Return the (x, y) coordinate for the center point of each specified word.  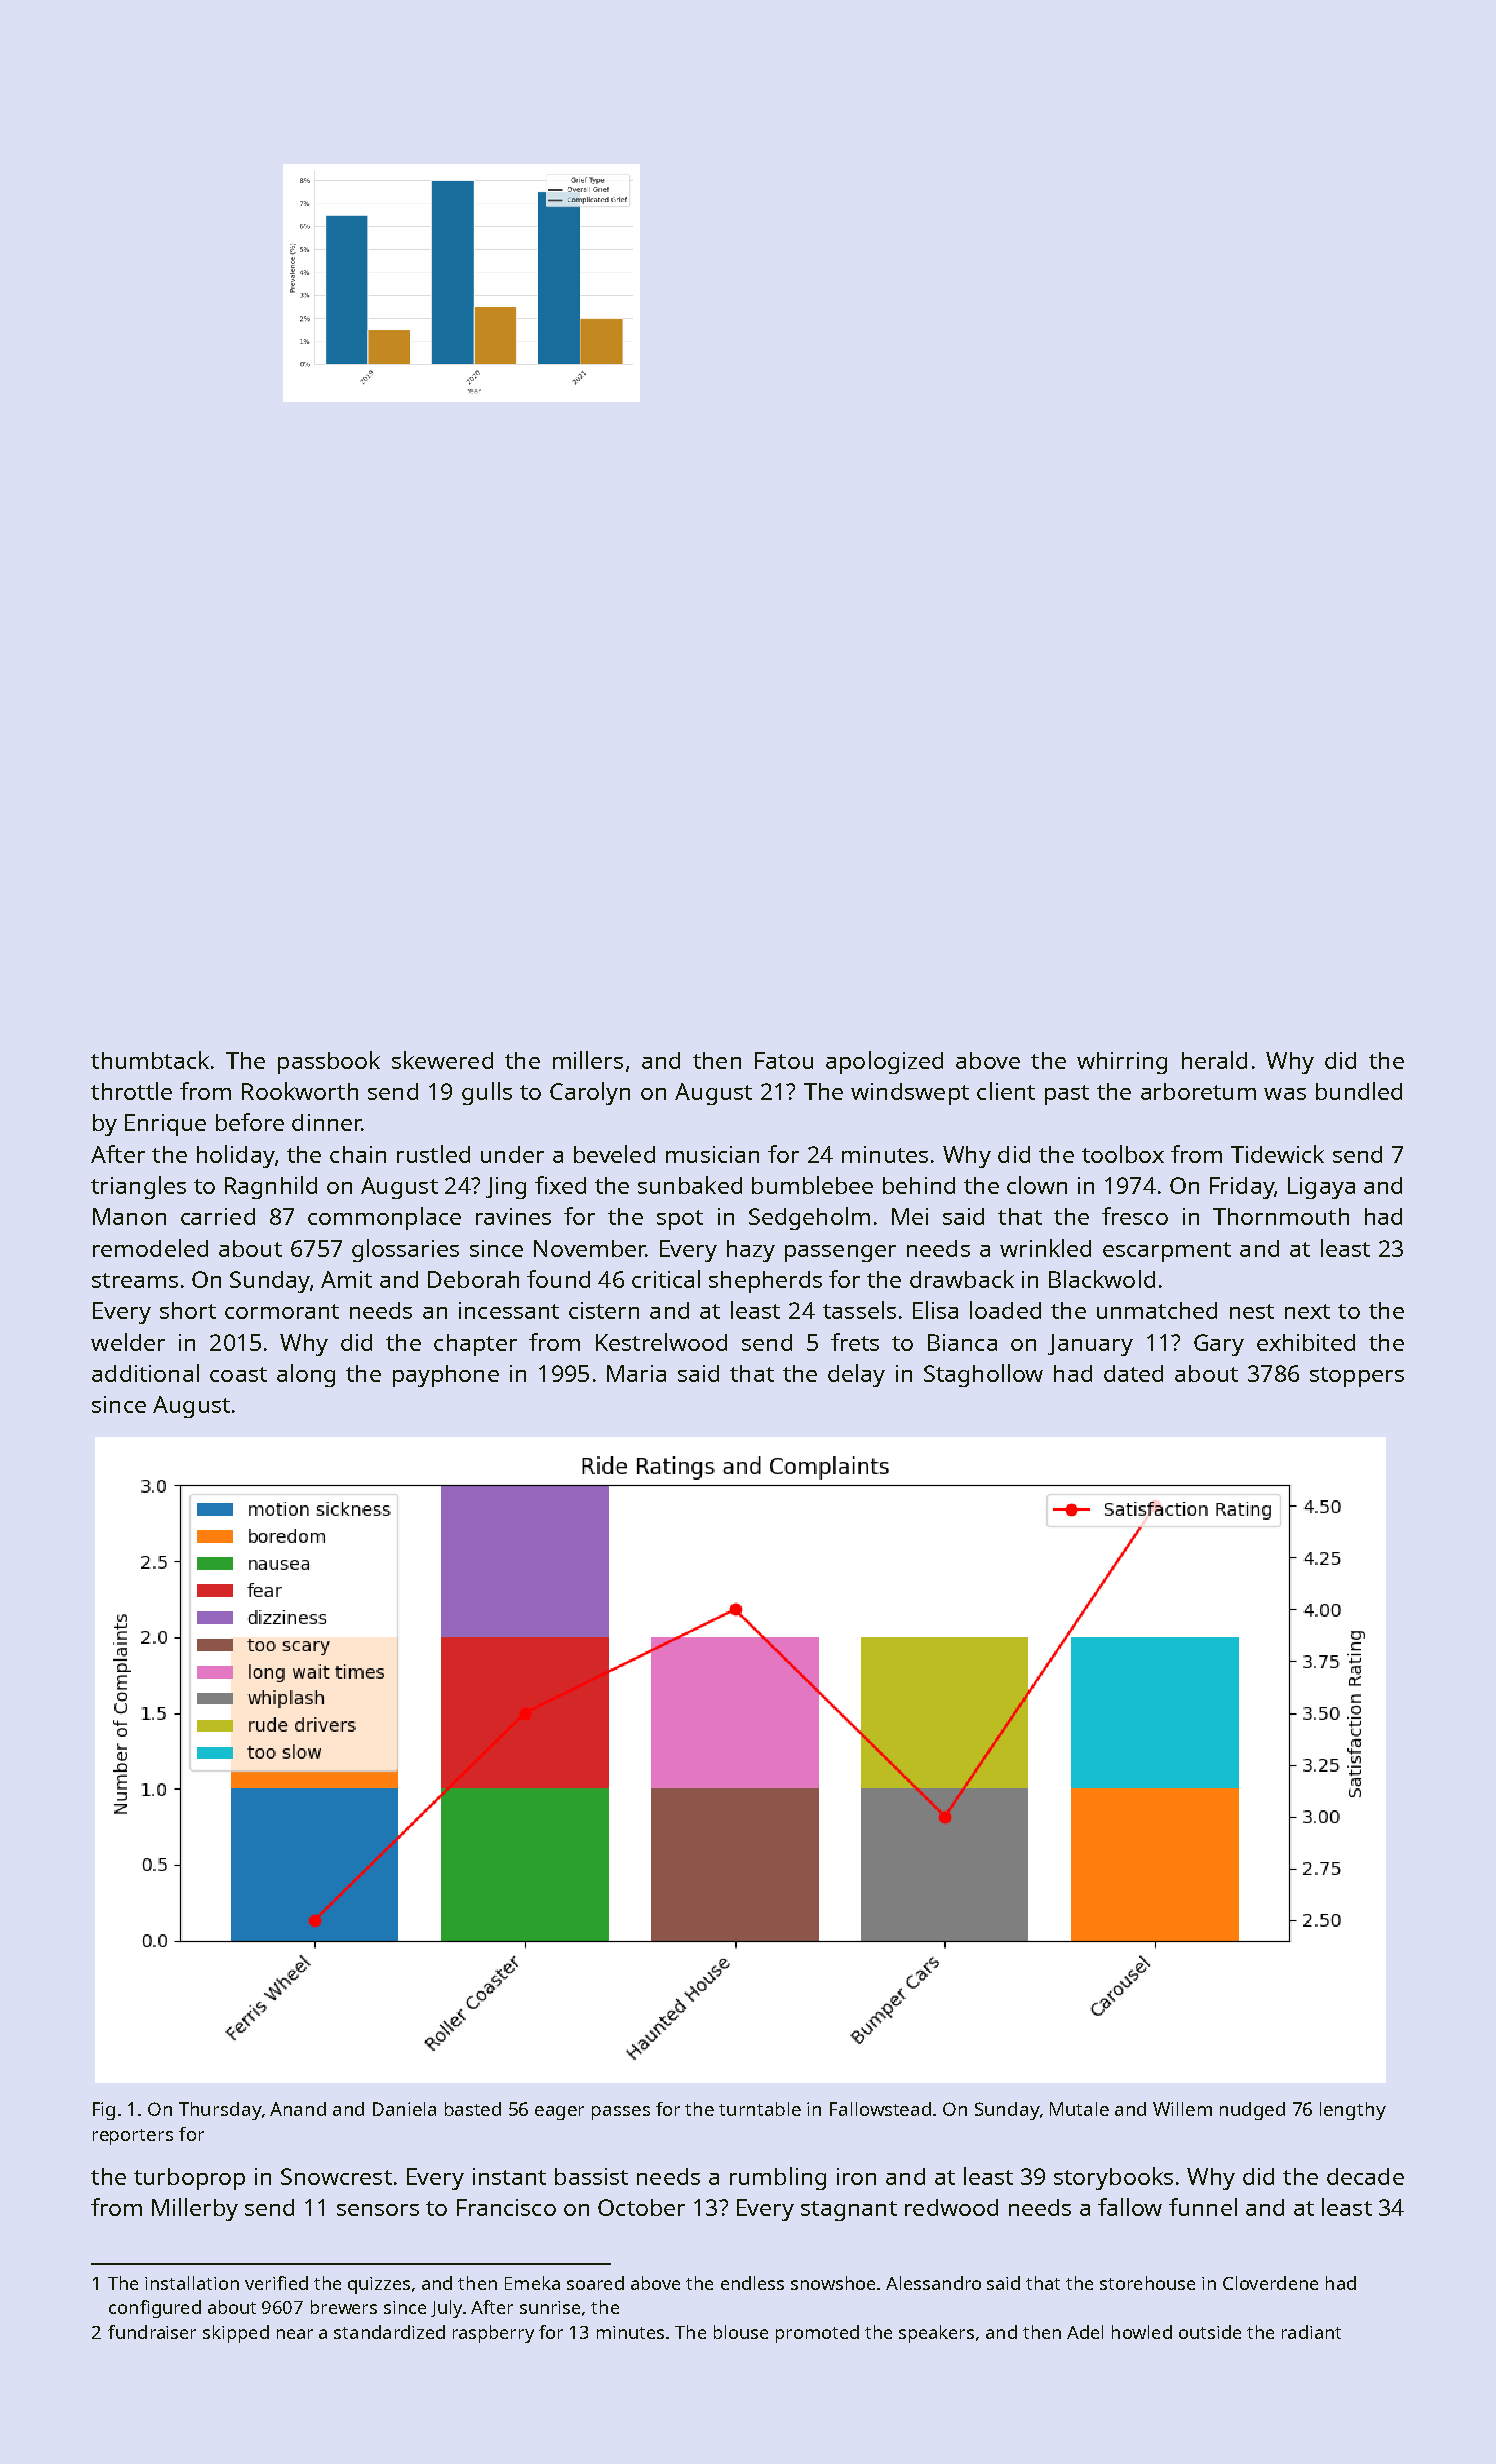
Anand (298, 2109)
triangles (138, 1187)
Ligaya (1321, 1188)
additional (145, 1373)
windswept (910, 1094)
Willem (1182, 2109)
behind (919, 1185)
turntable (760, 2109)
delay (856, 1375)
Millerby (195, 2209)
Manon (129, 1216)
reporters (133, 2137)
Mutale (1079, 2109)
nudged (1252, 2111)
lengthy (1353, 2111)
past (1067, 1095)
